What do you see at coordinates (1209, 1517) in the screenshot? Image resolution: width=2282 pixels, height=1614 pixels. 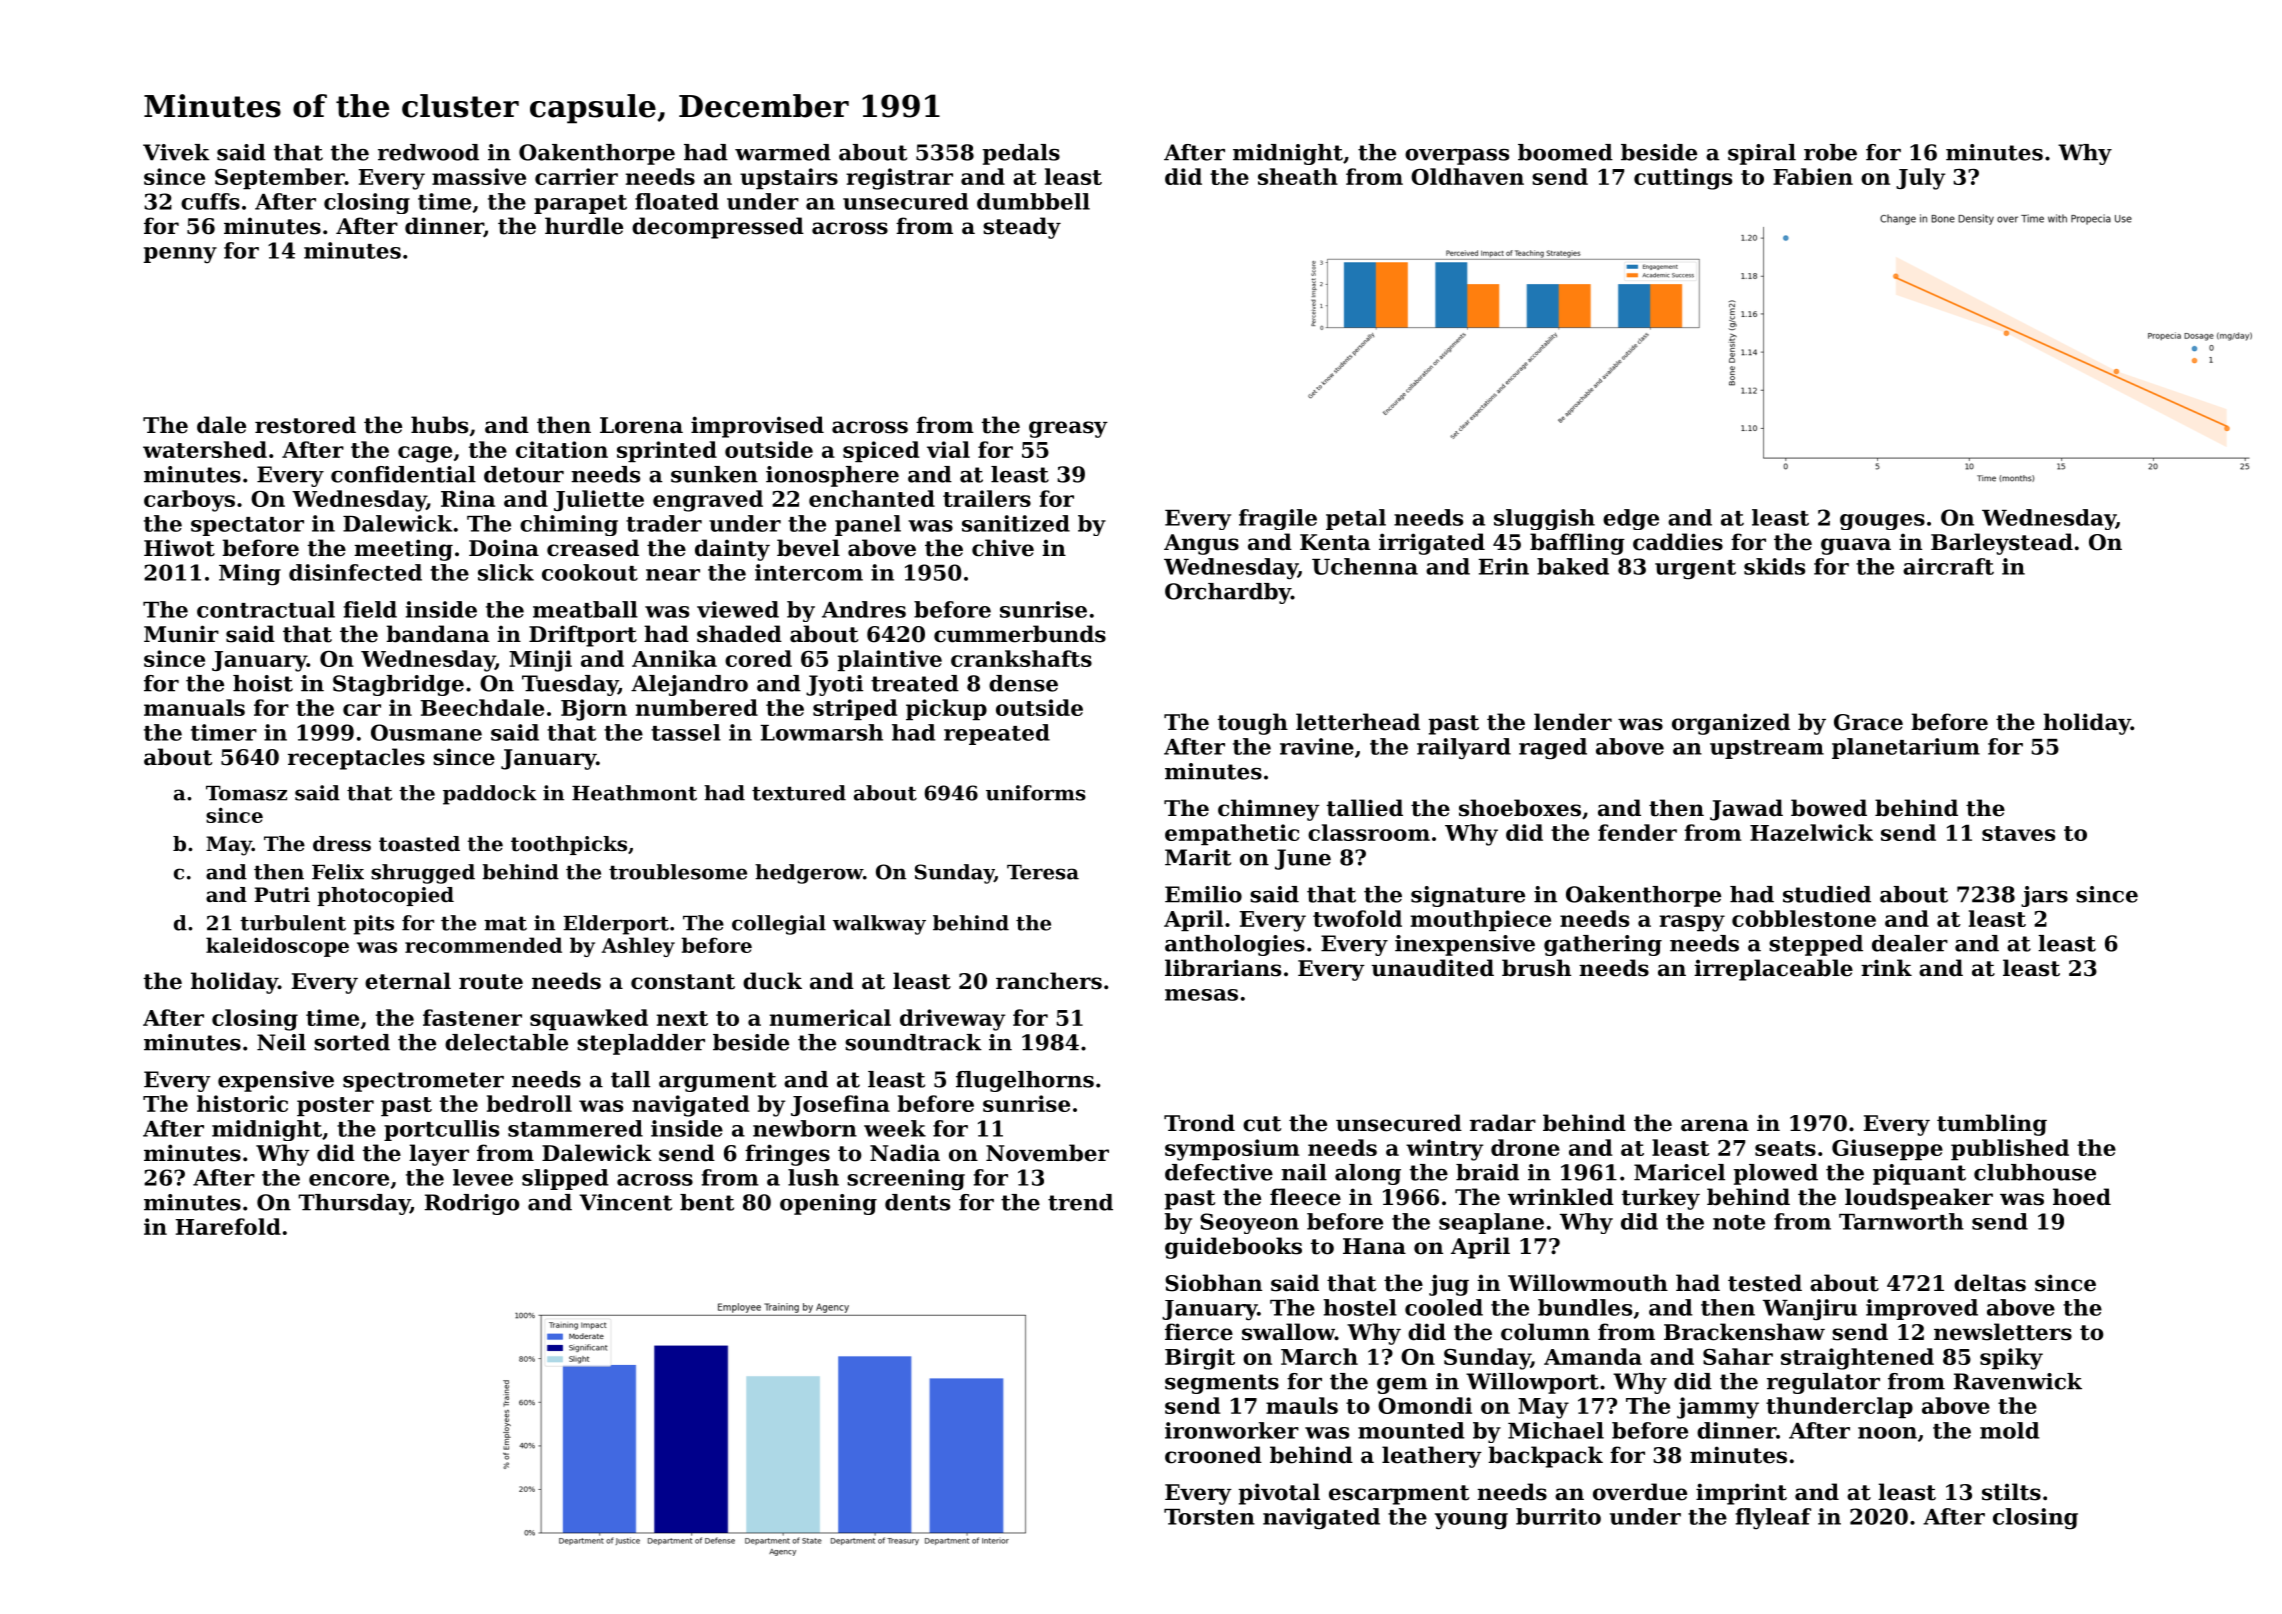 I see `Torsten` at bounding box center [1209, 1517].
